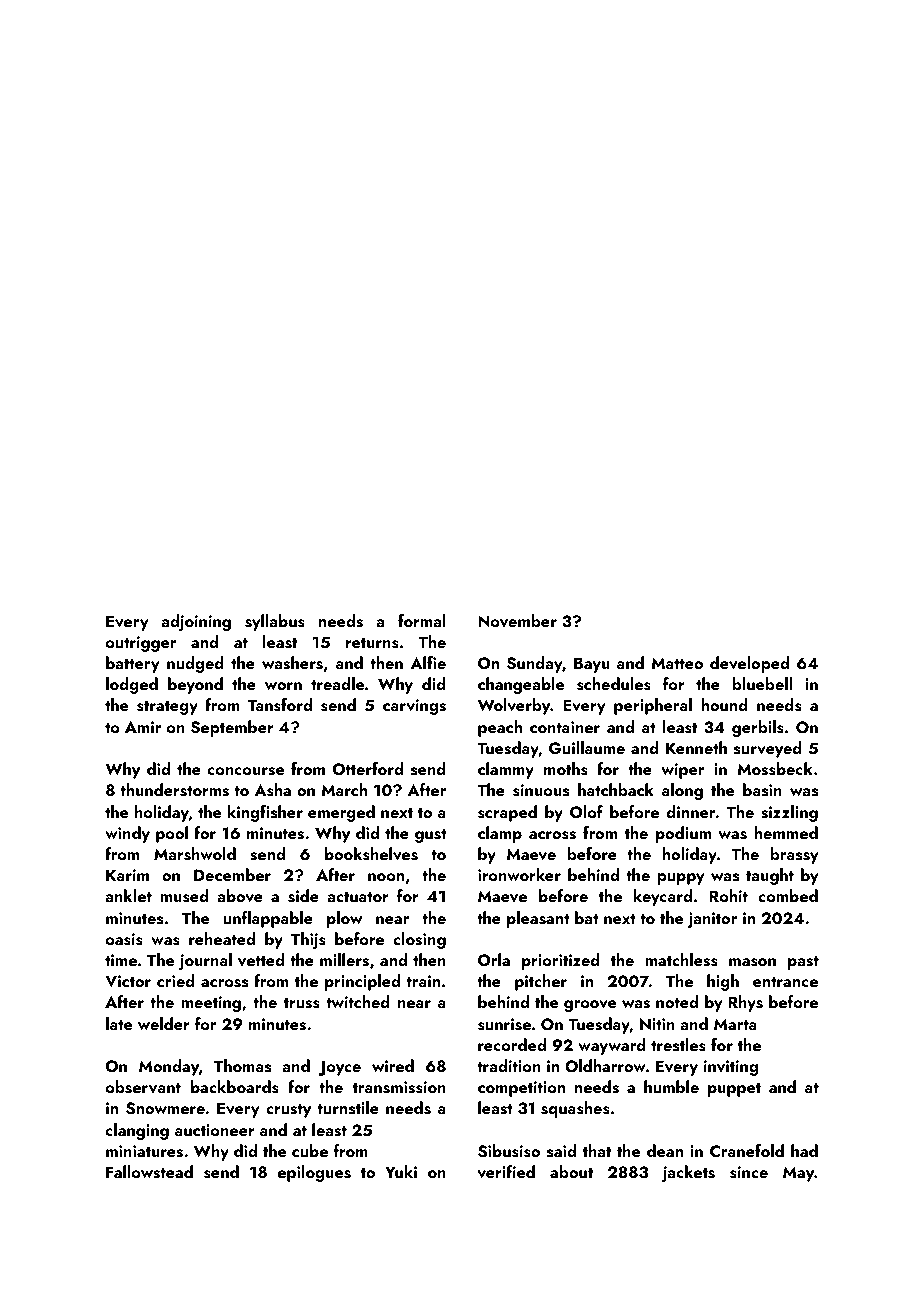  Describe the element at coordinates (509, 1065) in the screenshot. I see `tradition` at that location.
